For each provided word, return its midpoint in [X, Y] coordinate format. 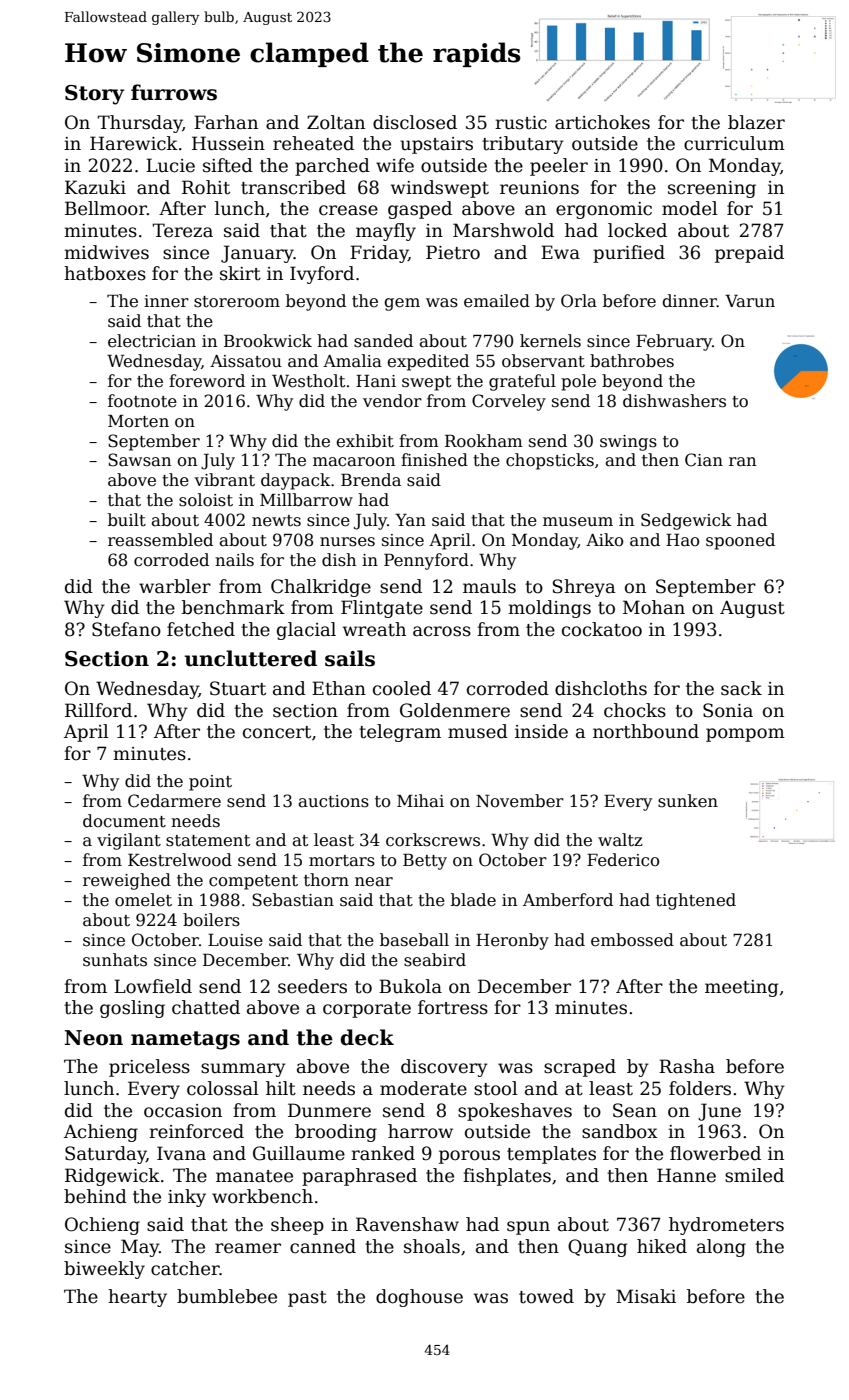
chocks [635, 710]
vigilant [129, 841]
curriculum [734, 143]
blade [473, 900]
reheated [313, 143]
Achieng [101, 1133]
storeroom [237, 302]
